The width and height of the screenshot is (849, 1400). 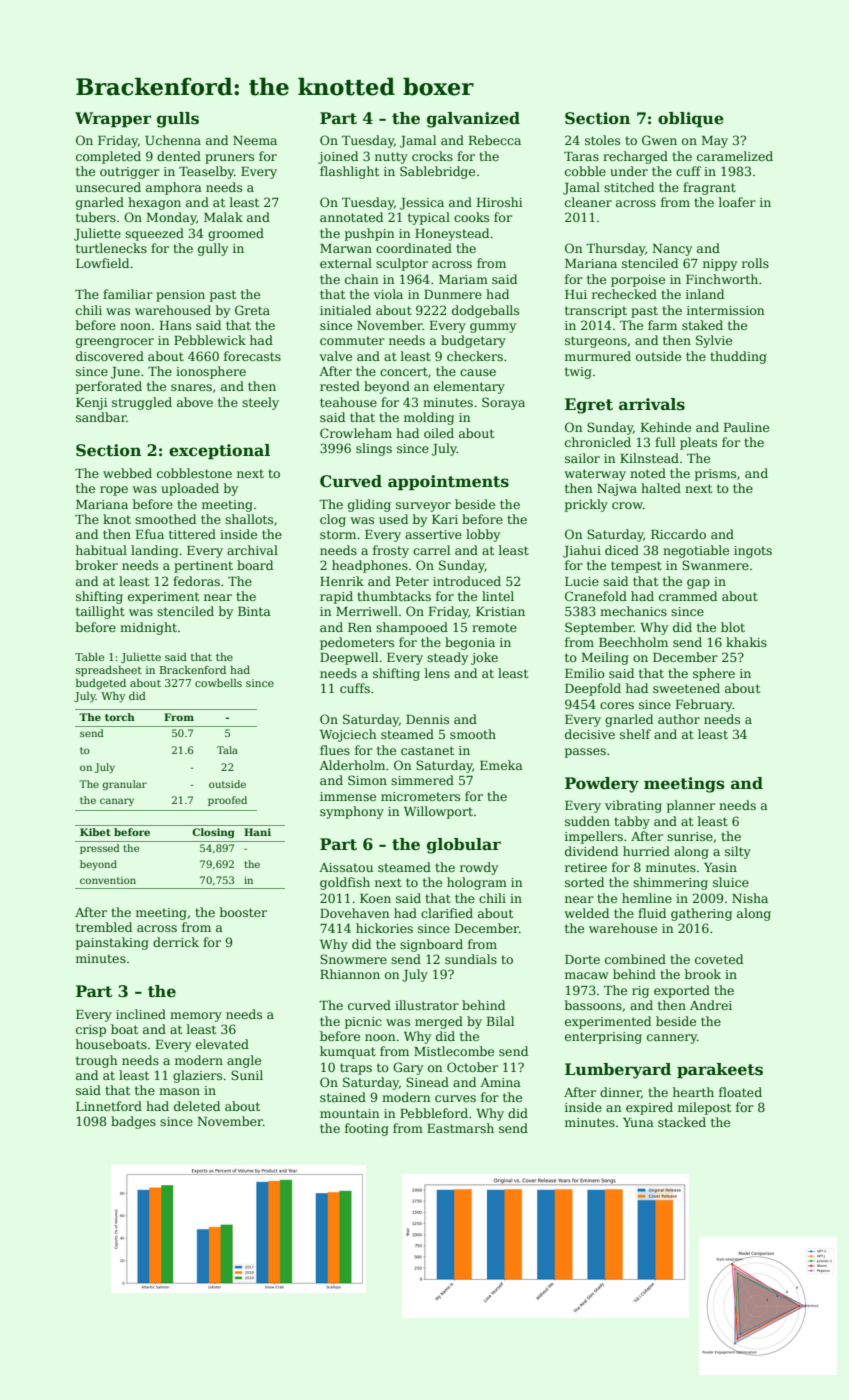 I want to click on Peter, so click(x=412, y=581).
